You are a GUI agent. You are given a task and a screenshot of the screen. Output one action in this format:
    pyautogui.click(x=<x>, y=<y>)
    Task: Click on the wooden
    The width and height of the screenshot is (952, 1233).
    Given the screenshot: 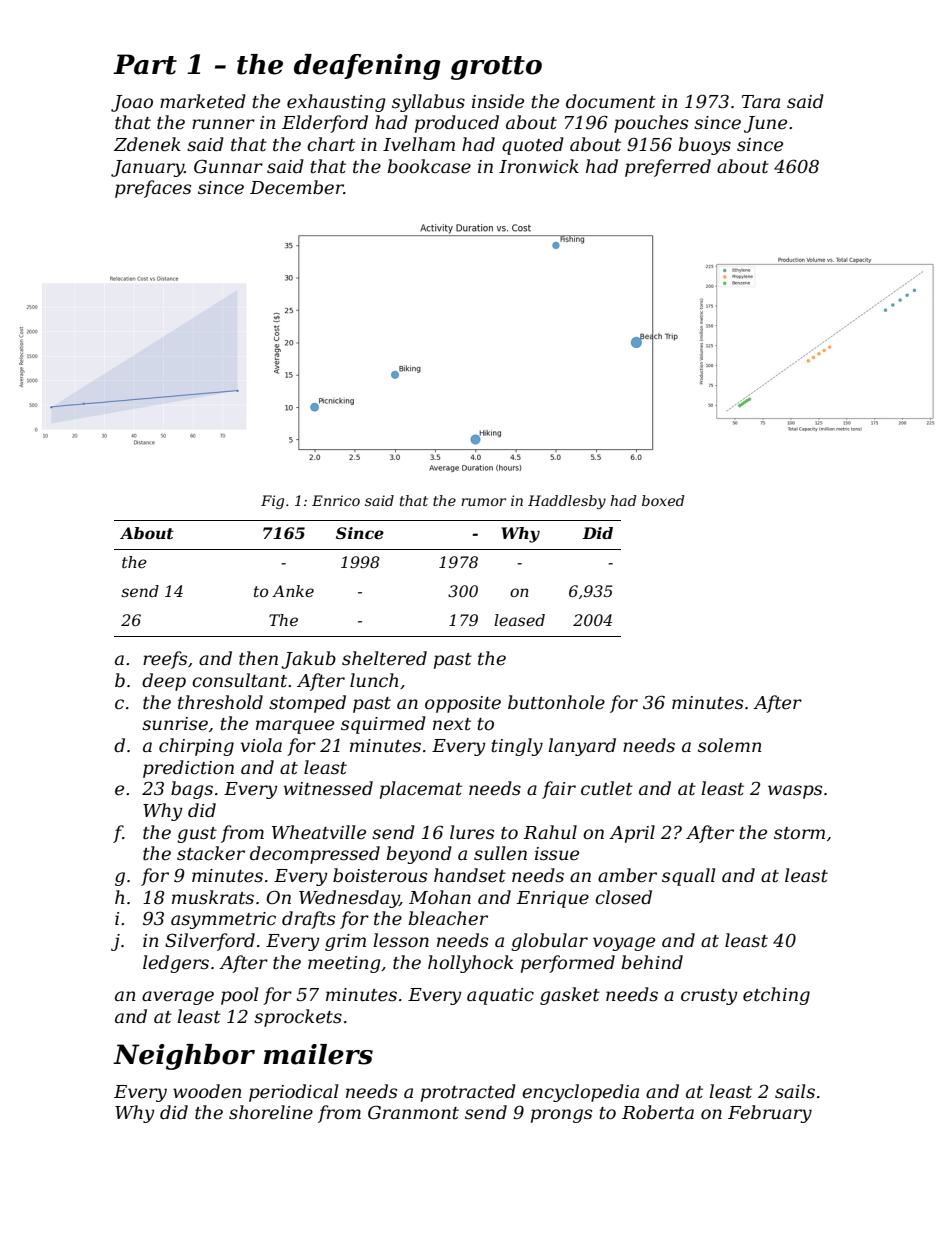 What is the action you would take?
    pyautogui.click(x=207, y=1091)
